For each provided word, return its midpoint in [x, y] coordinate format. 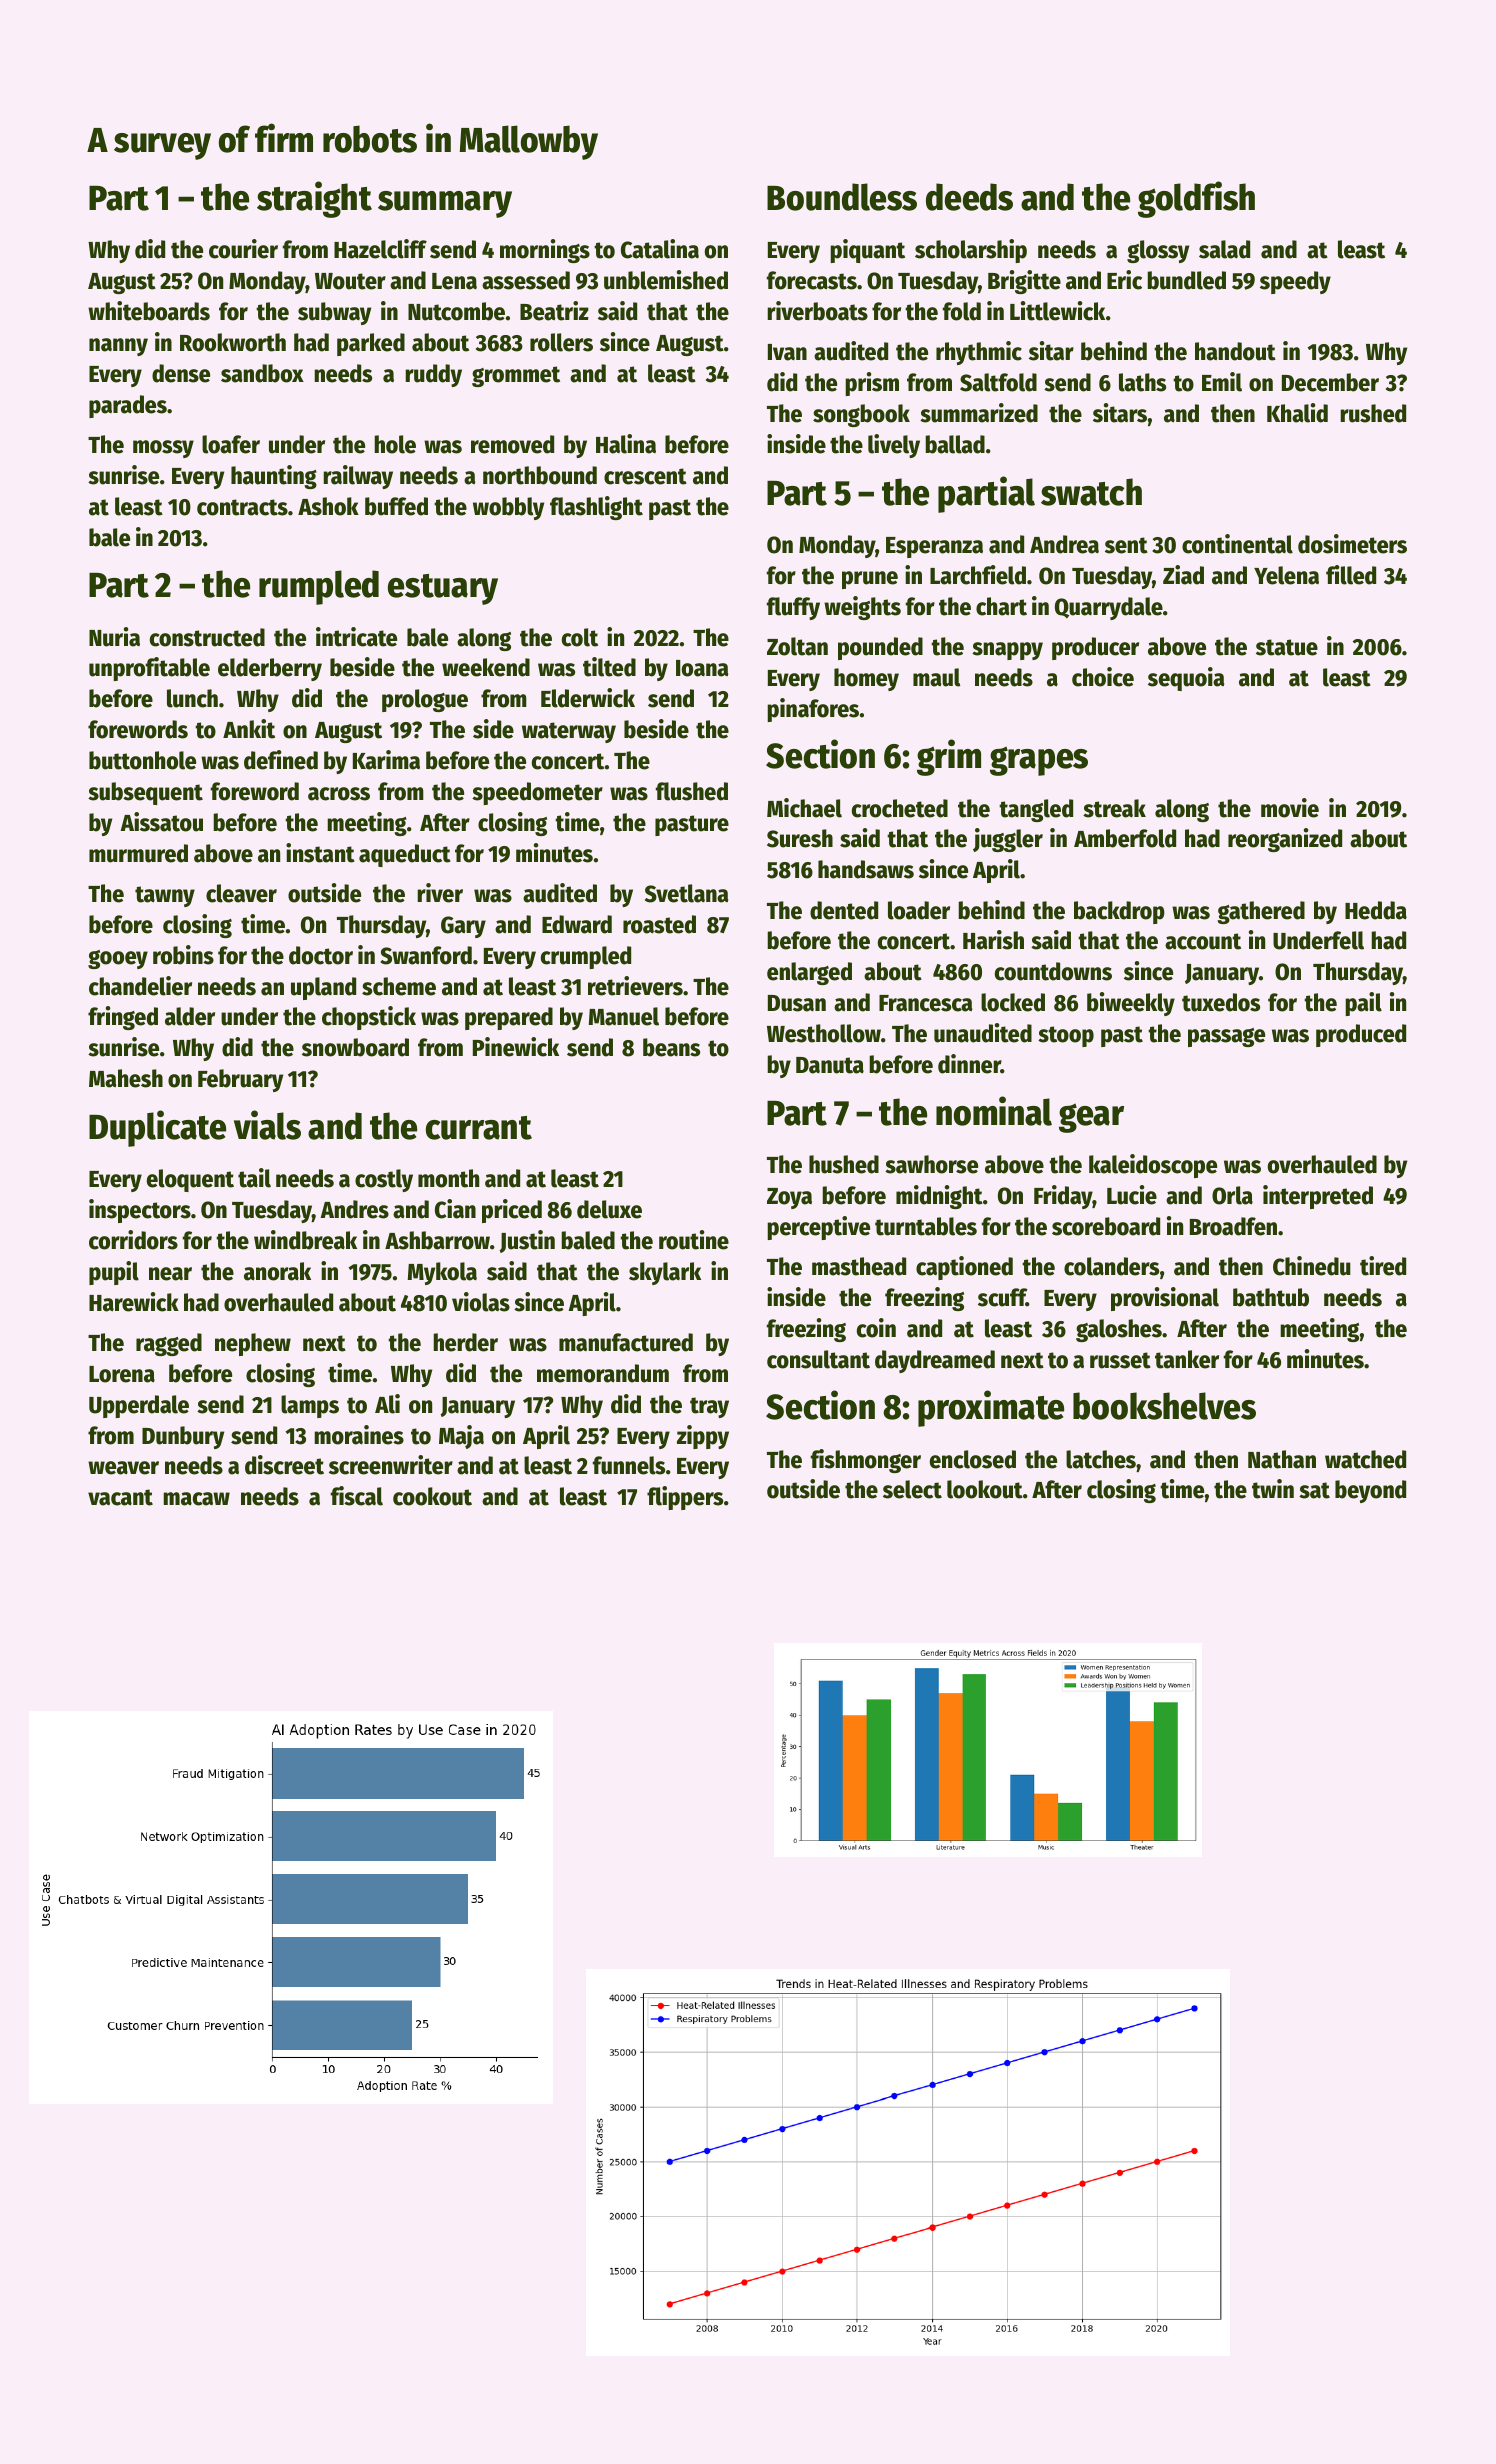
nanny [118, 347]
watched [1365, 1459]
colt [580, 637]
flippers [685, 1498]
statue [1287, 647]
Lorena [122, 1374]
